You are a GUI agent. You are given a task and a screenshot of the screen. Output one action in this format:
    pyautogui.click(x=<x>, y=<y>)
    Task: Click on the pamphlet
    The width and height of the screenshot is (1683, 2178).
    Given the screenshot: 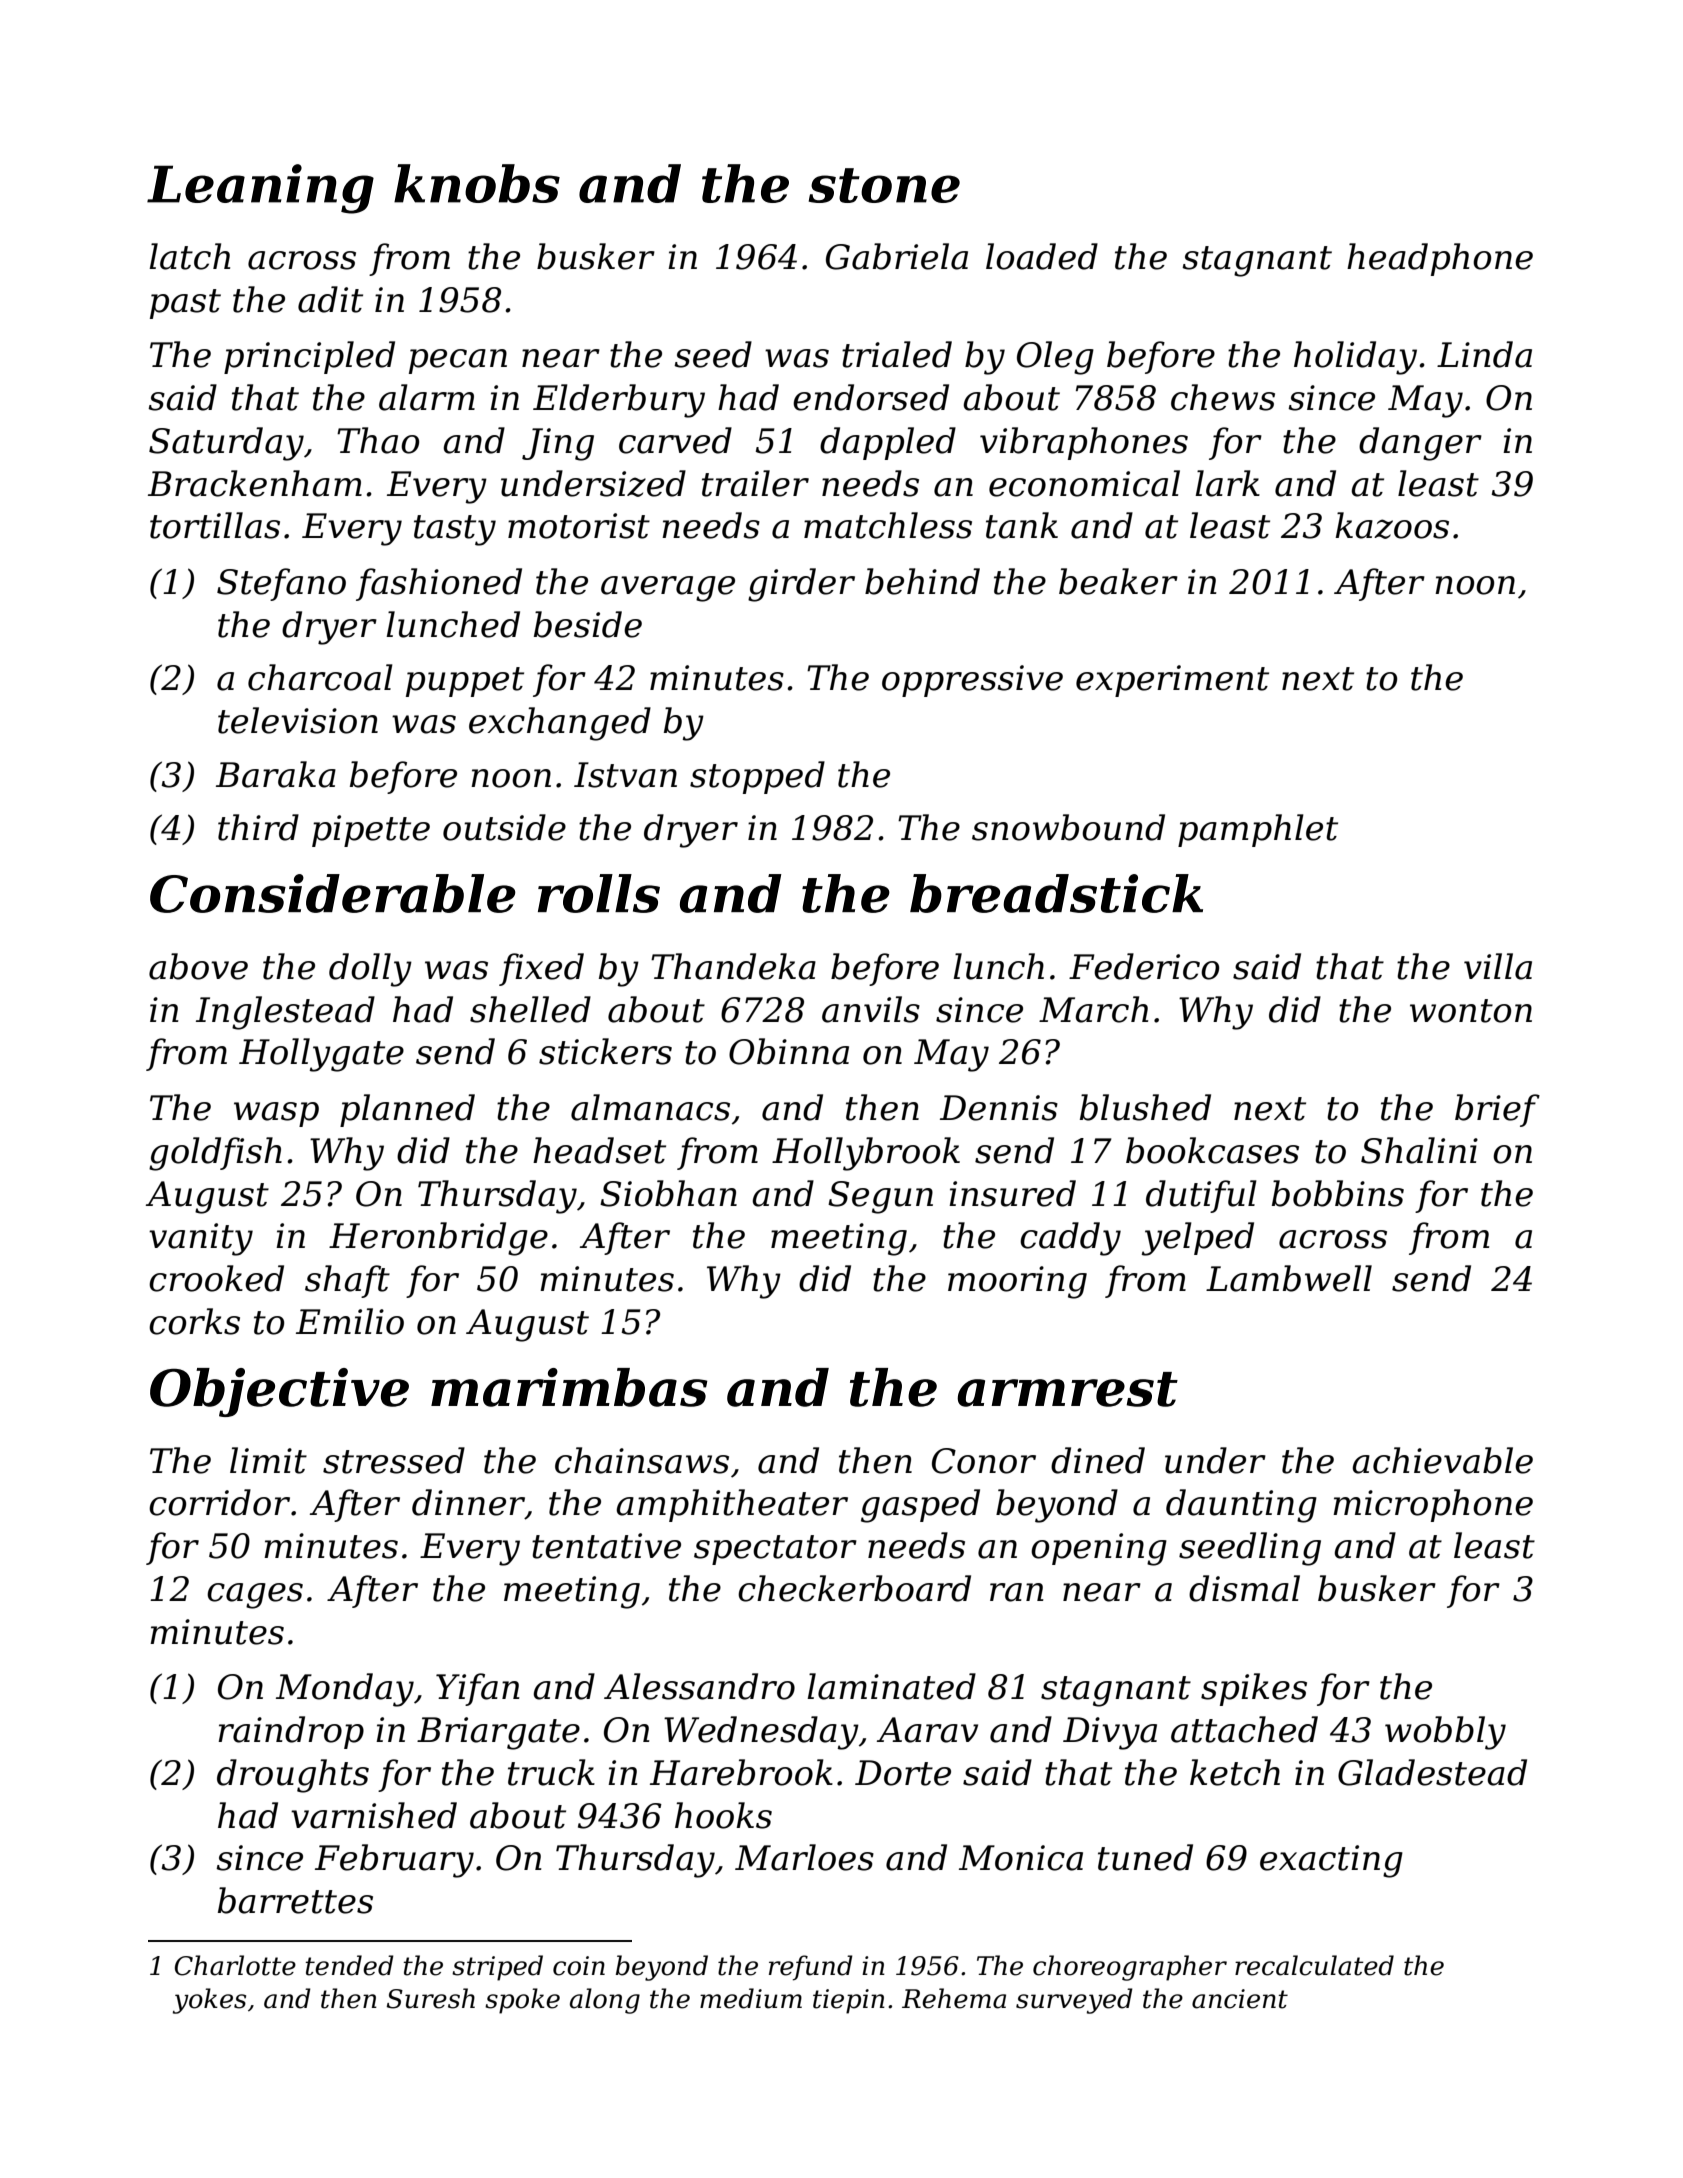 What is the action you would take?
    pyautogui.click(x=1258, y=830)
